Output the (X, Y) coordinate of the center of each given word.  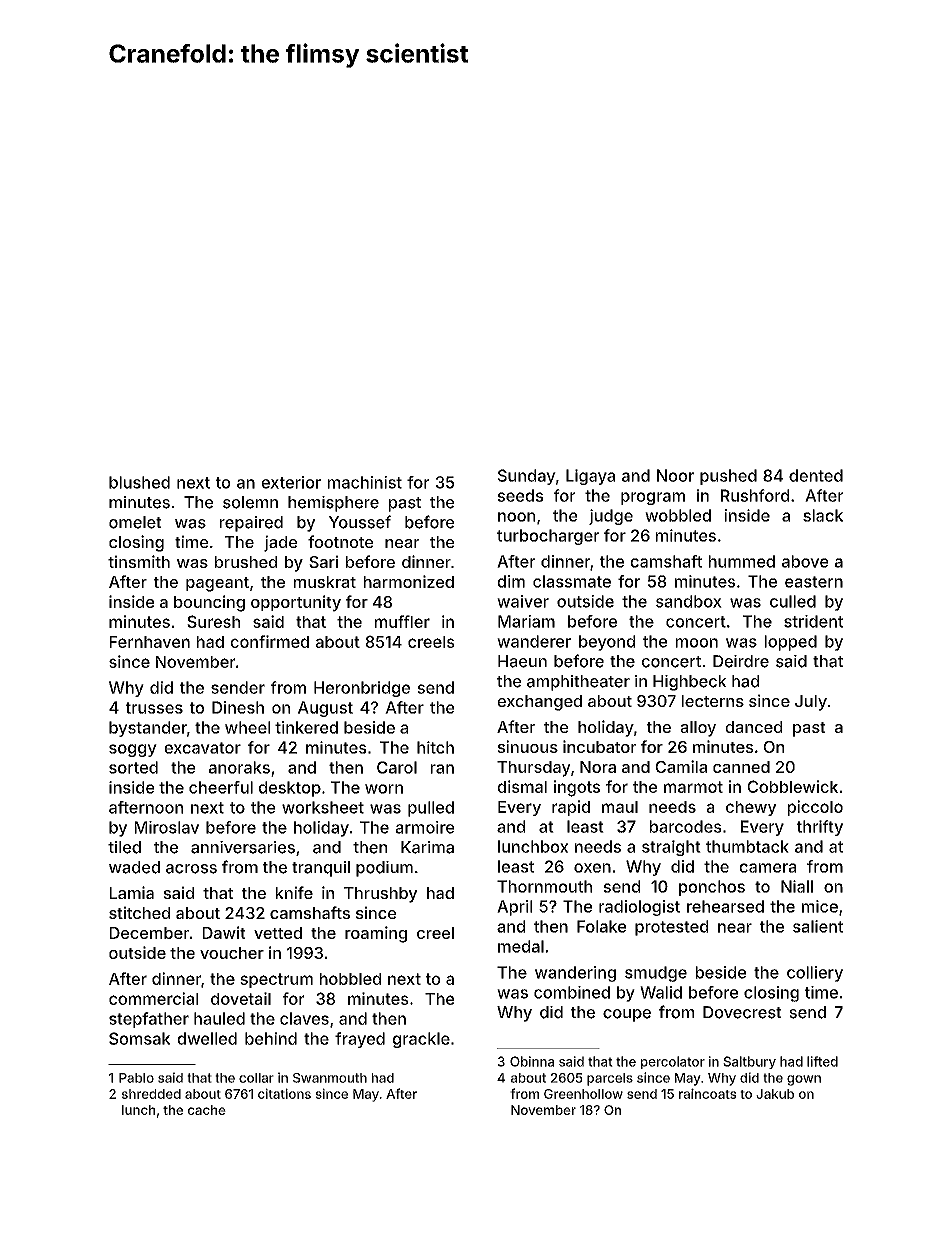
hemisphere (333, 504)
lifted (822, 1061)
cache (207, 1110)
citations (284, 1093)
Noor (675, 475)
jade (280, 543)
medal (521, 946)
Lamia (132, 892)
